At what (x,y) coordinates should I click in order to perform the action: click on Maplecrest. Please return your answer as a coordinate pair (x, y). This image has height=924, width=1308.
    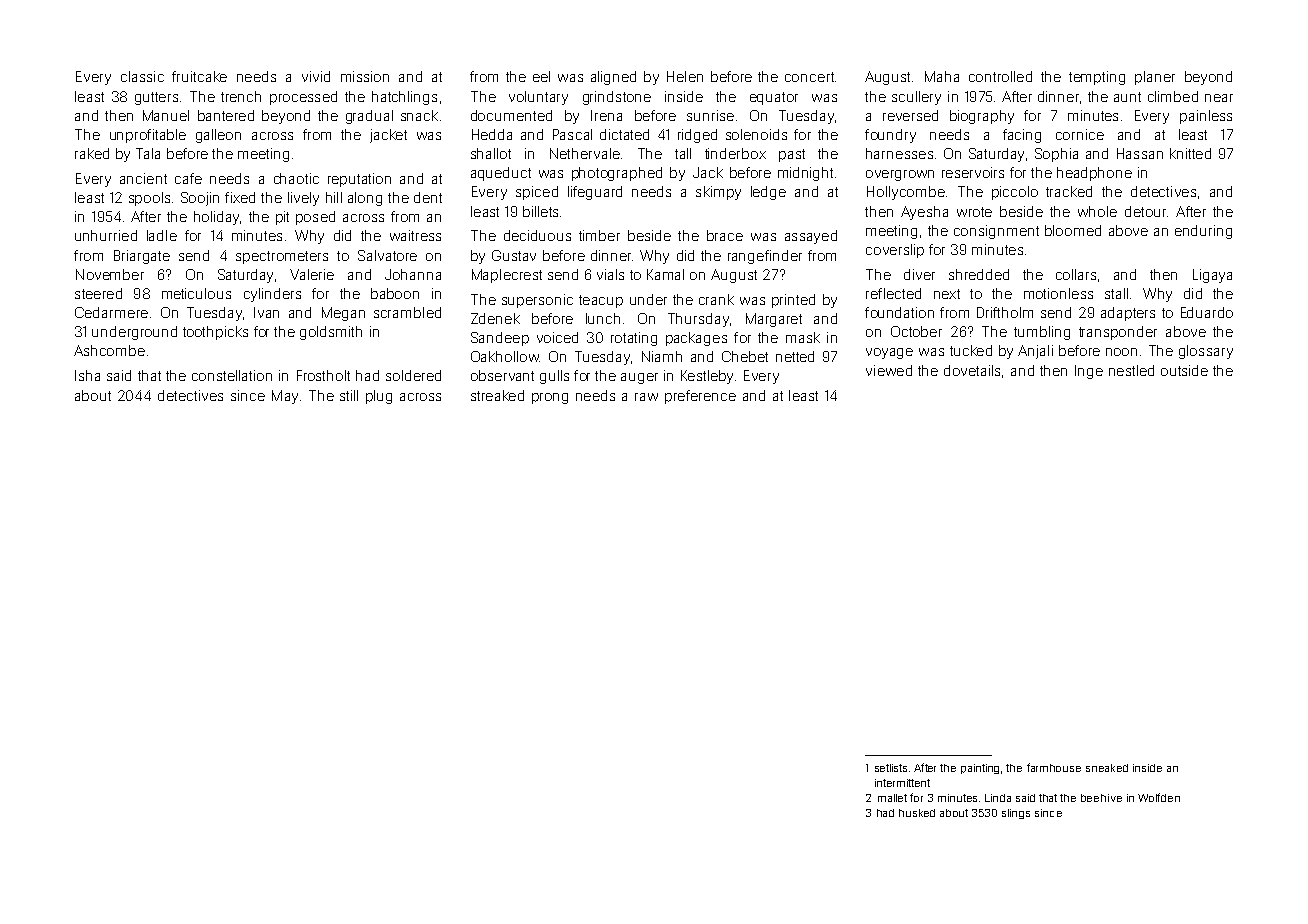
    Looking at the image, I should click on (507, 276).
